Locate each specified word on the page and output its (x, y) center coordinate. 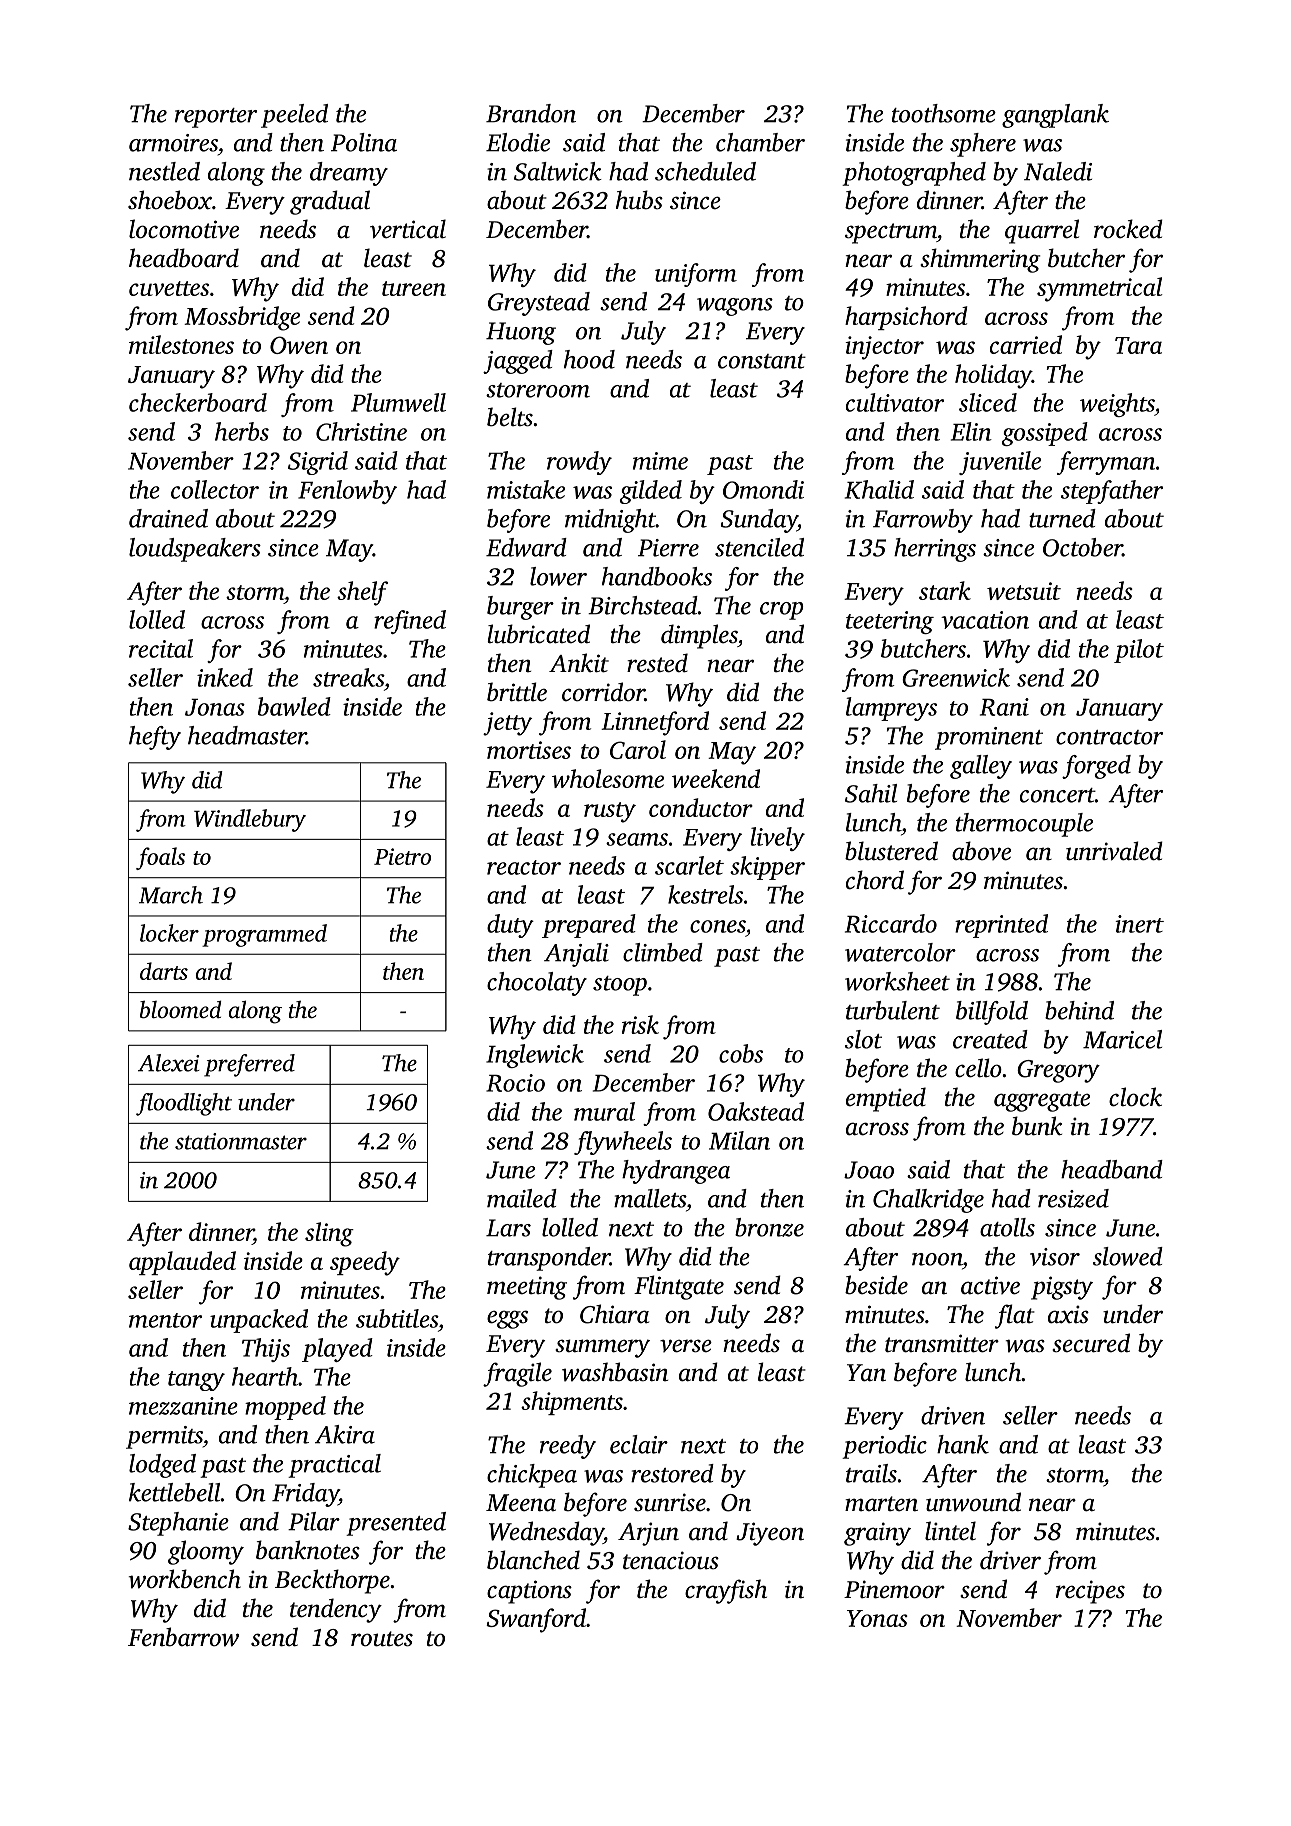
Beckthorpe (332, 1581)
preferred (249, 1065)
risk (640, 1024)
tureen (414, 288)
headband (1112, 1169)
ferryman (1106, 463)
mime (660, 461)
